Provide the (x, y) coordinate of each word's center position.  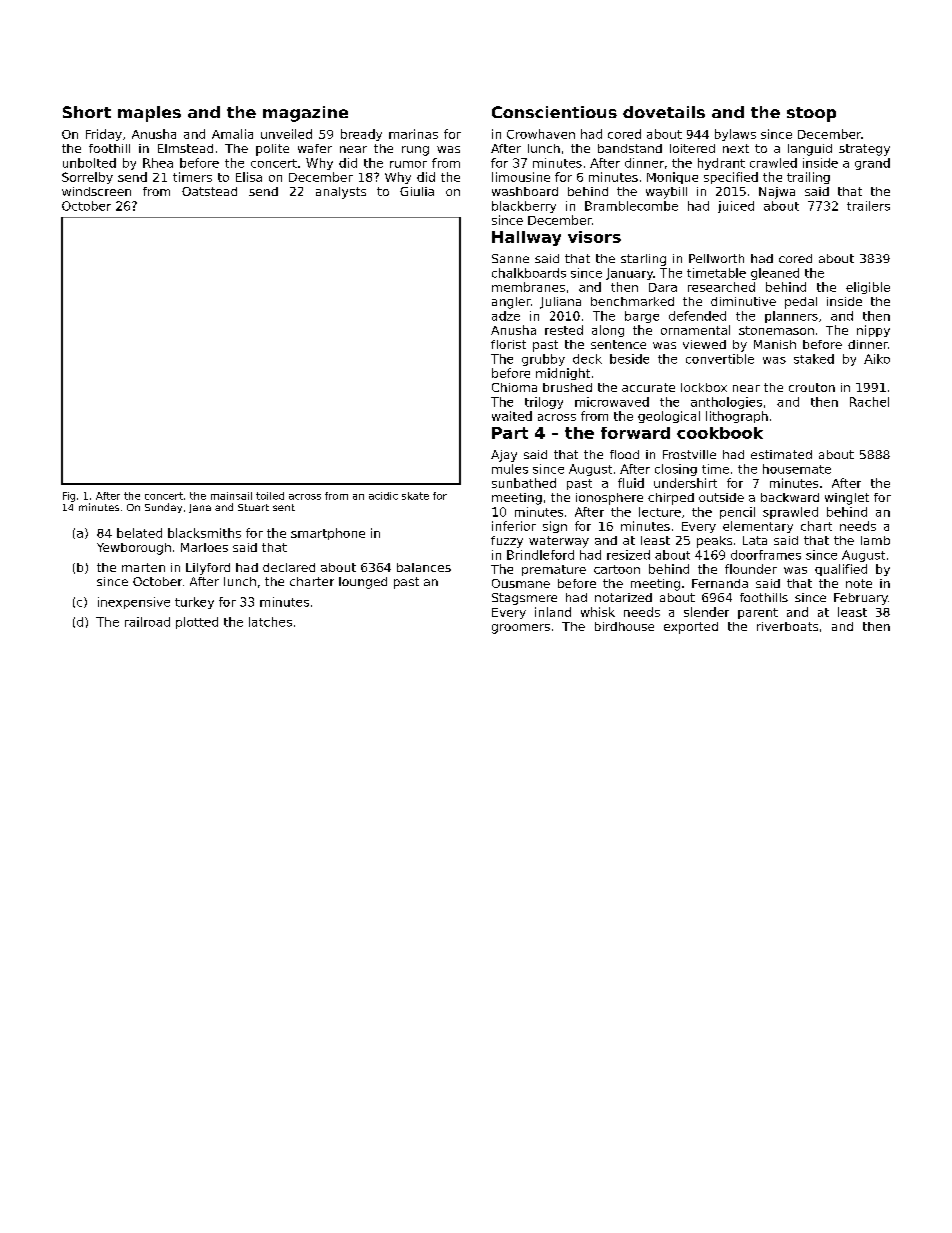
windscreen (96, 191)
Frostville (689, 454)
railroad (147, 622)
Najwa (777, 193)
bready (361, 135)
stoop (811, 114)
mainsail (231, 496)
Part (510, 433)
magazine (305, 114)
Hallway (526, 238)
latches (270, 622)
